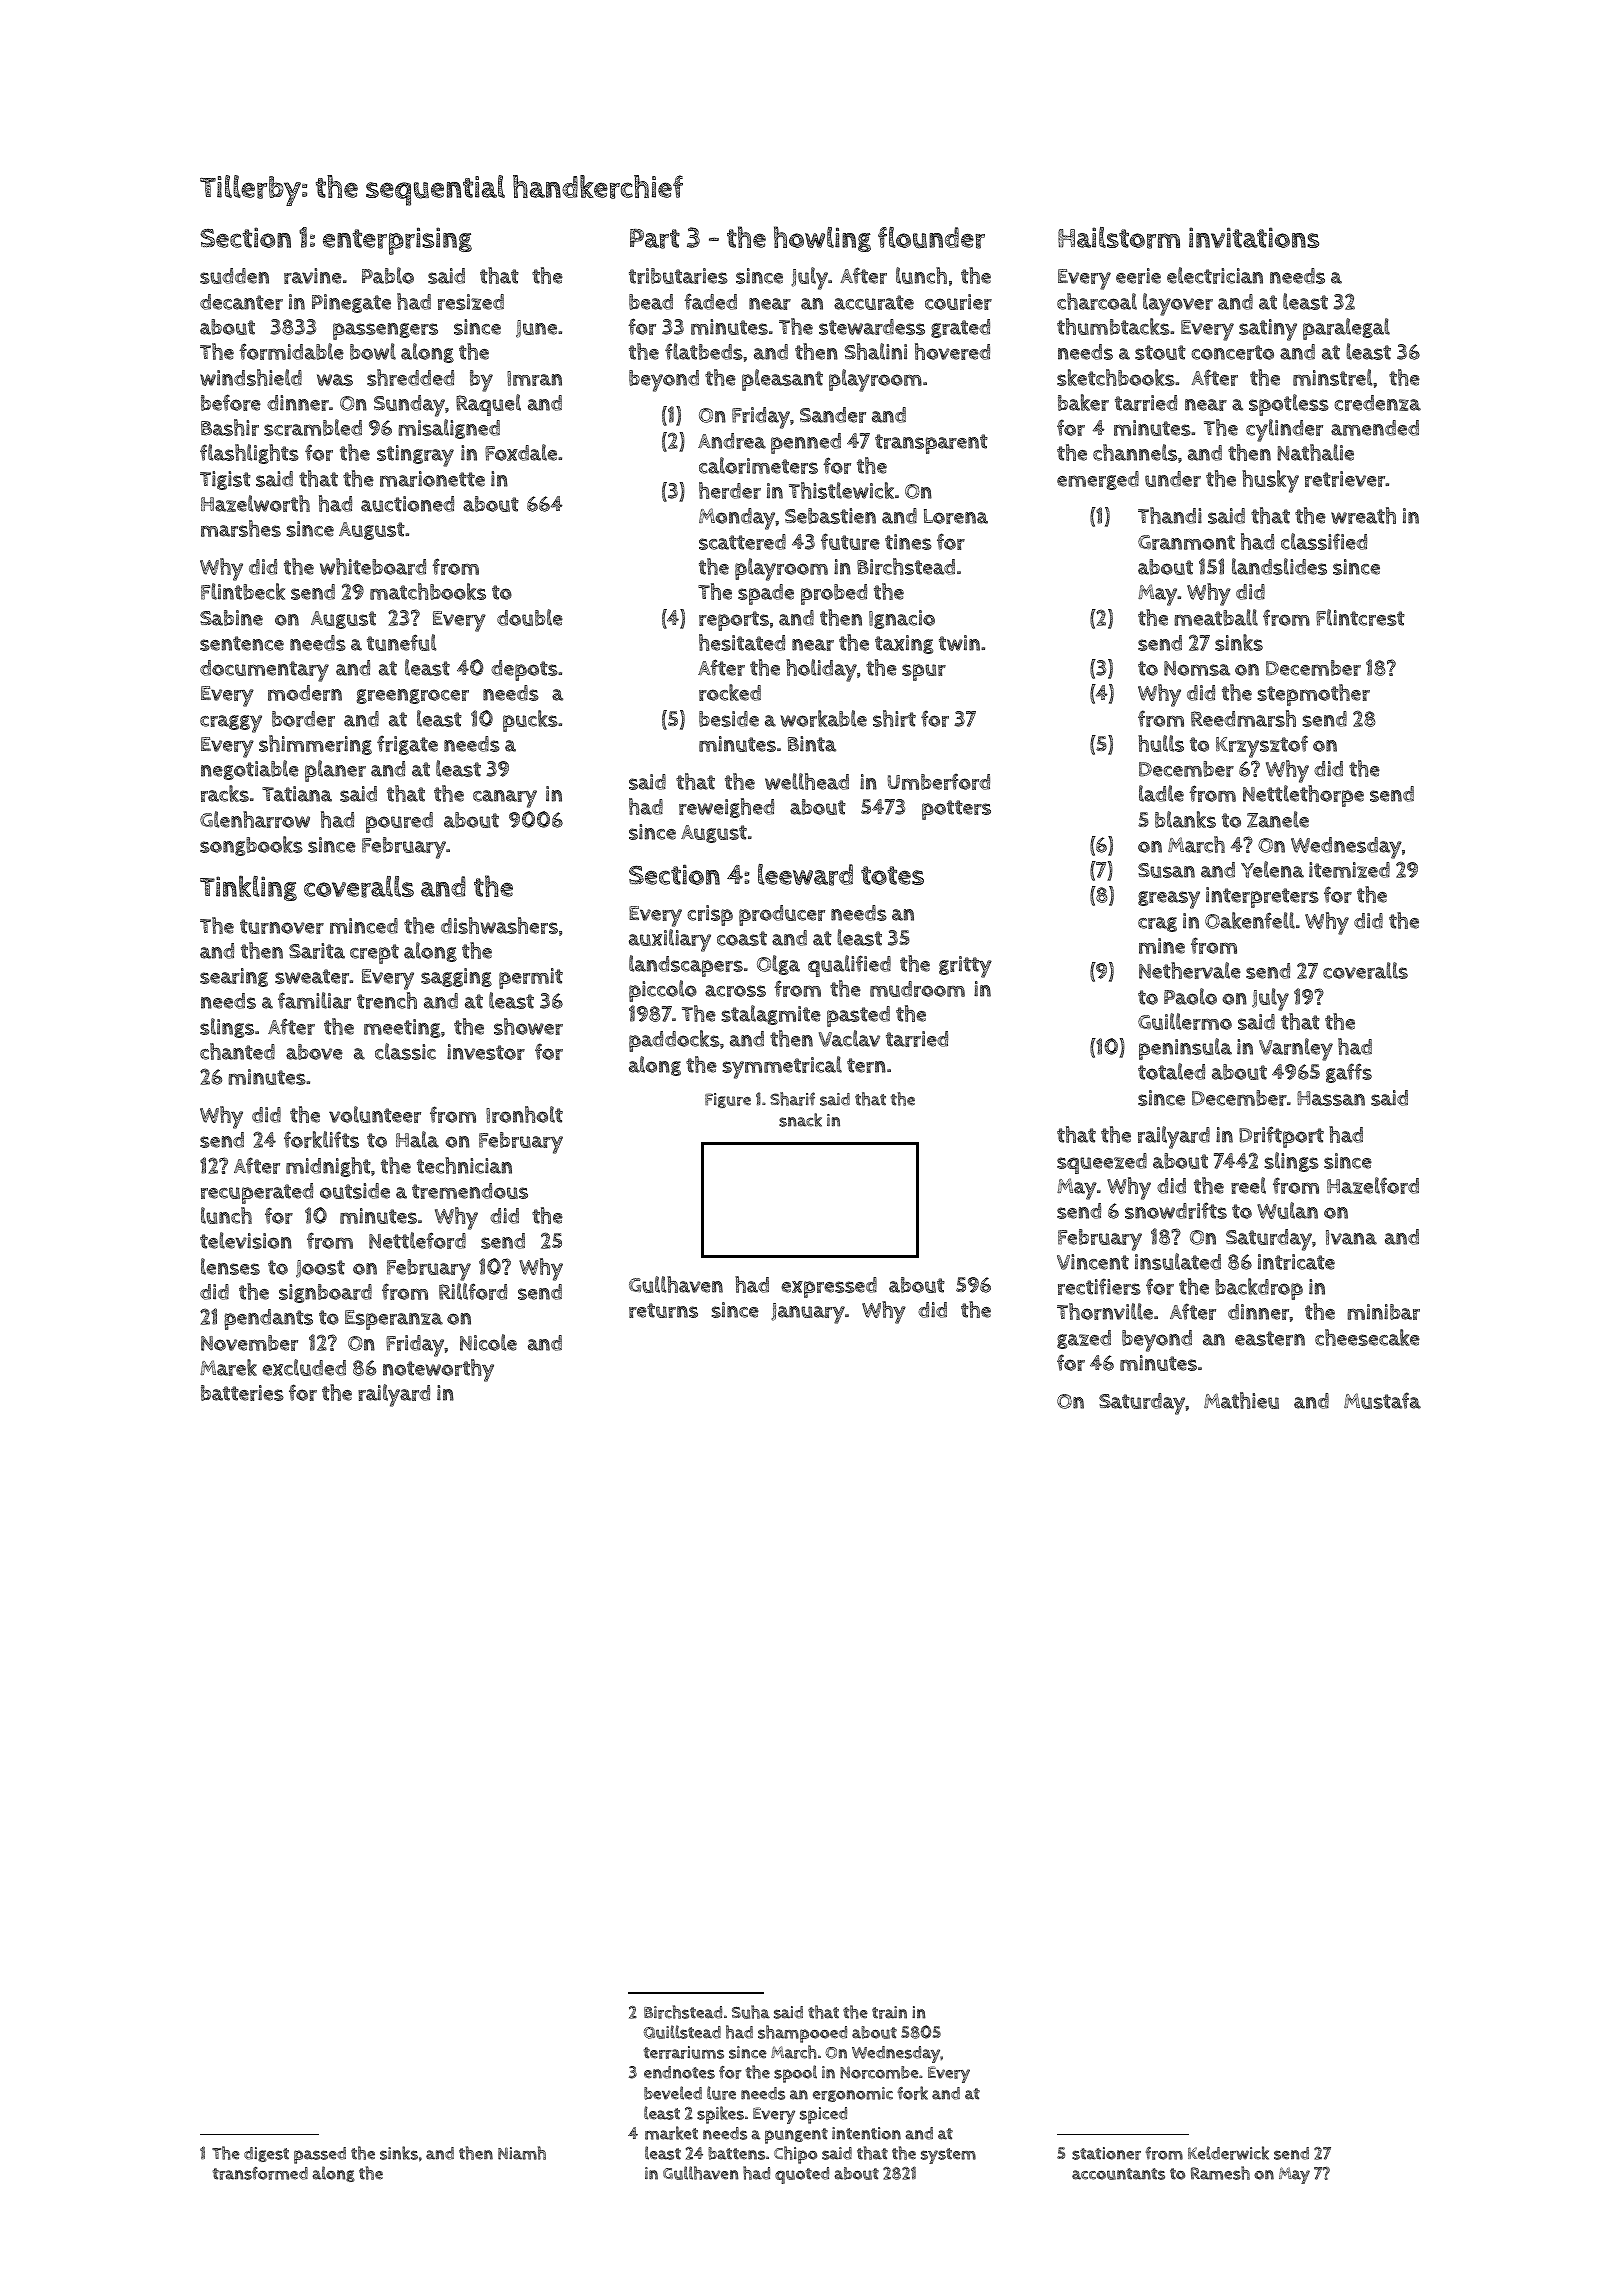 Image resolution: width=1620 pixels, height=2292 pixels. I want to click on Kelderwick, so click(1228, 2153).
